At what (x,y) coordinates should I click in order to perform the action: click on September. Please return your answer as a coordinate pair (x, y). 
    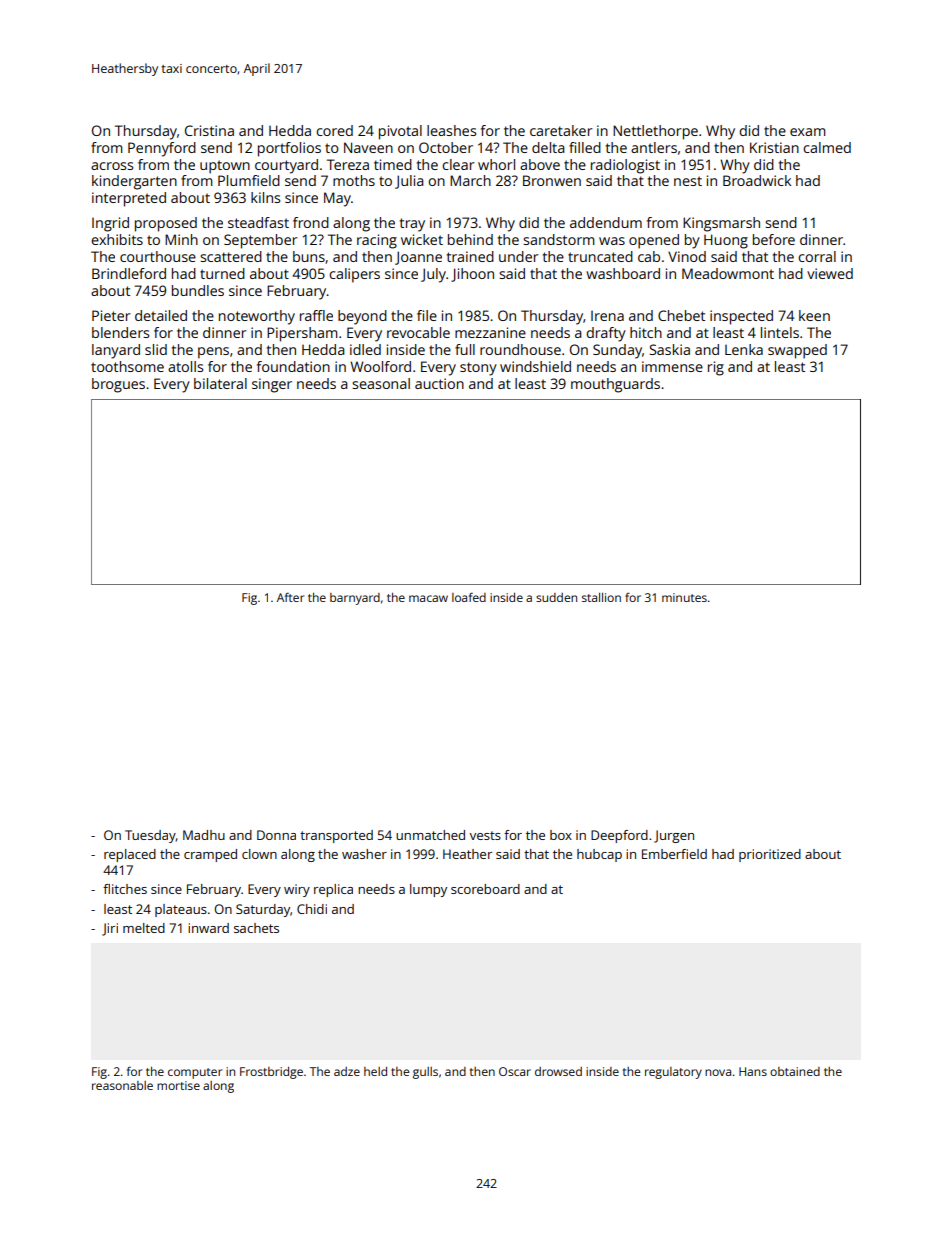
    Looking at the image, I should click on (260, 241).
